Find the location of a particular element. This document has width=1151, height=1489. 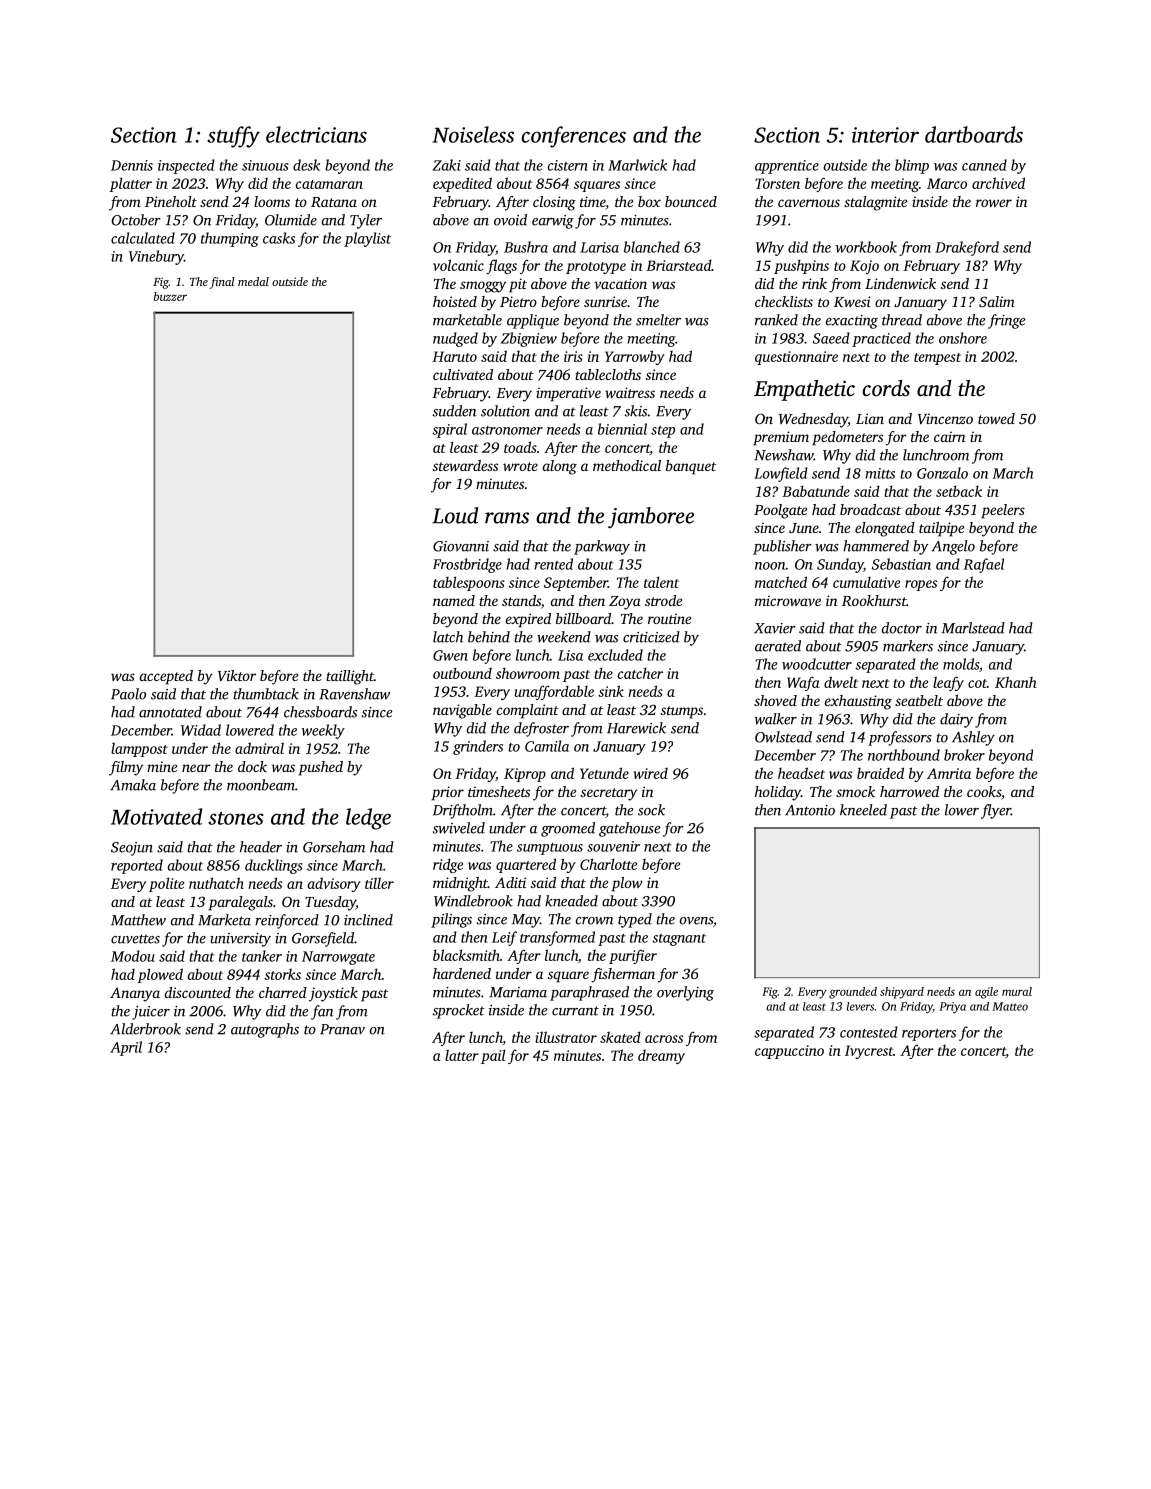

conferences is located at coordinates (573, 137).
